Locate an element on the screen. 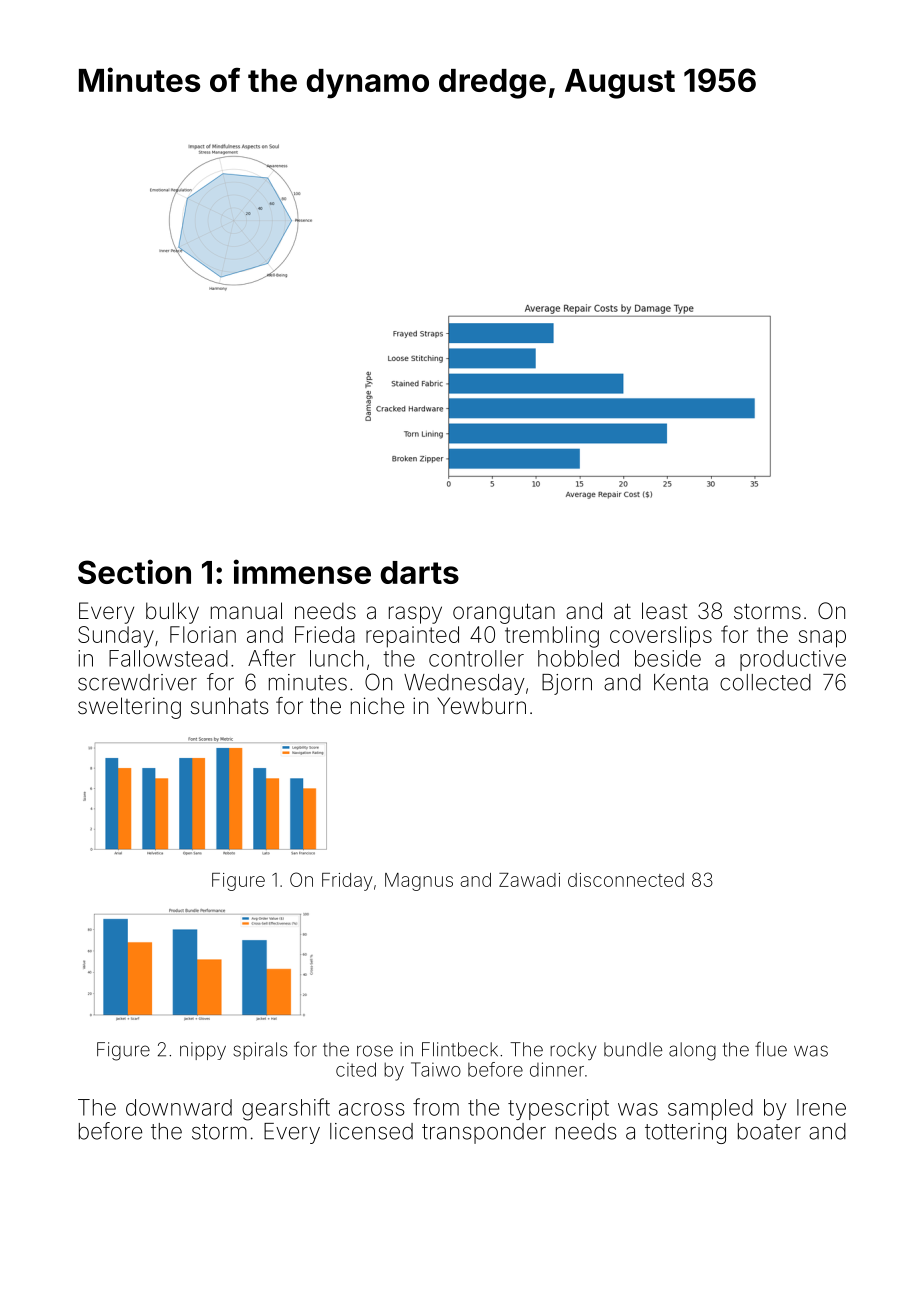 This screenshot has height=1311, width=924. rose is located at coordinates (375, 1051).
